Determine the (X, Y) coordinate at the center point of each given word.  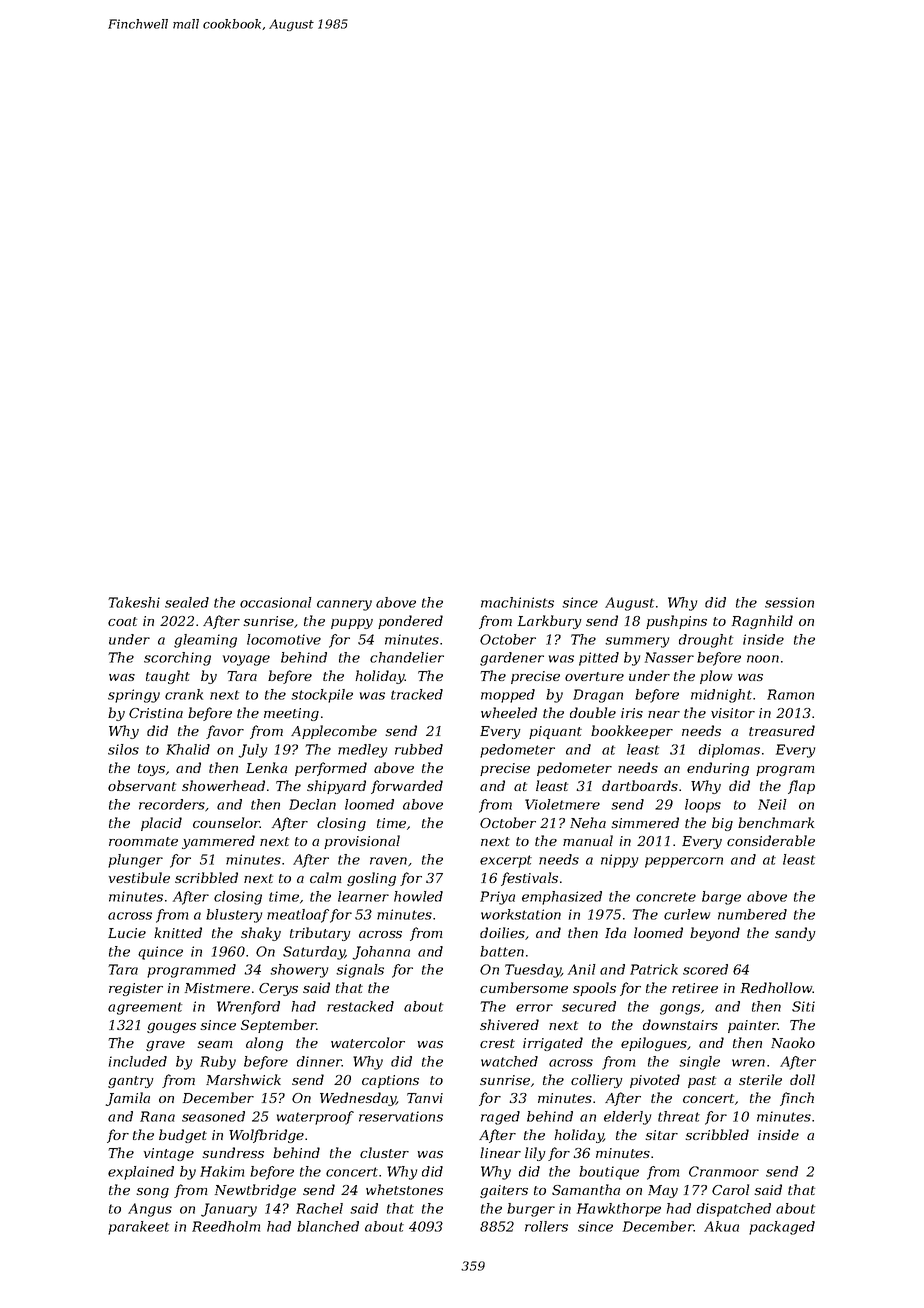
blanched (328, 1226)
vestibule (139, 877)
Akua (721, 1226)
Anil (582, 969)
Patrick (654, 969)
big (722, 824)
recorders (172, 804)
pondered (410, 622)
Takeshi (134, 602)
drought (706, 641)
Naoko (793, 1042)
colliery (597, 1081)
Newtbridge (255, 1191)
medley (362, 751)
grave (165, 1046)
